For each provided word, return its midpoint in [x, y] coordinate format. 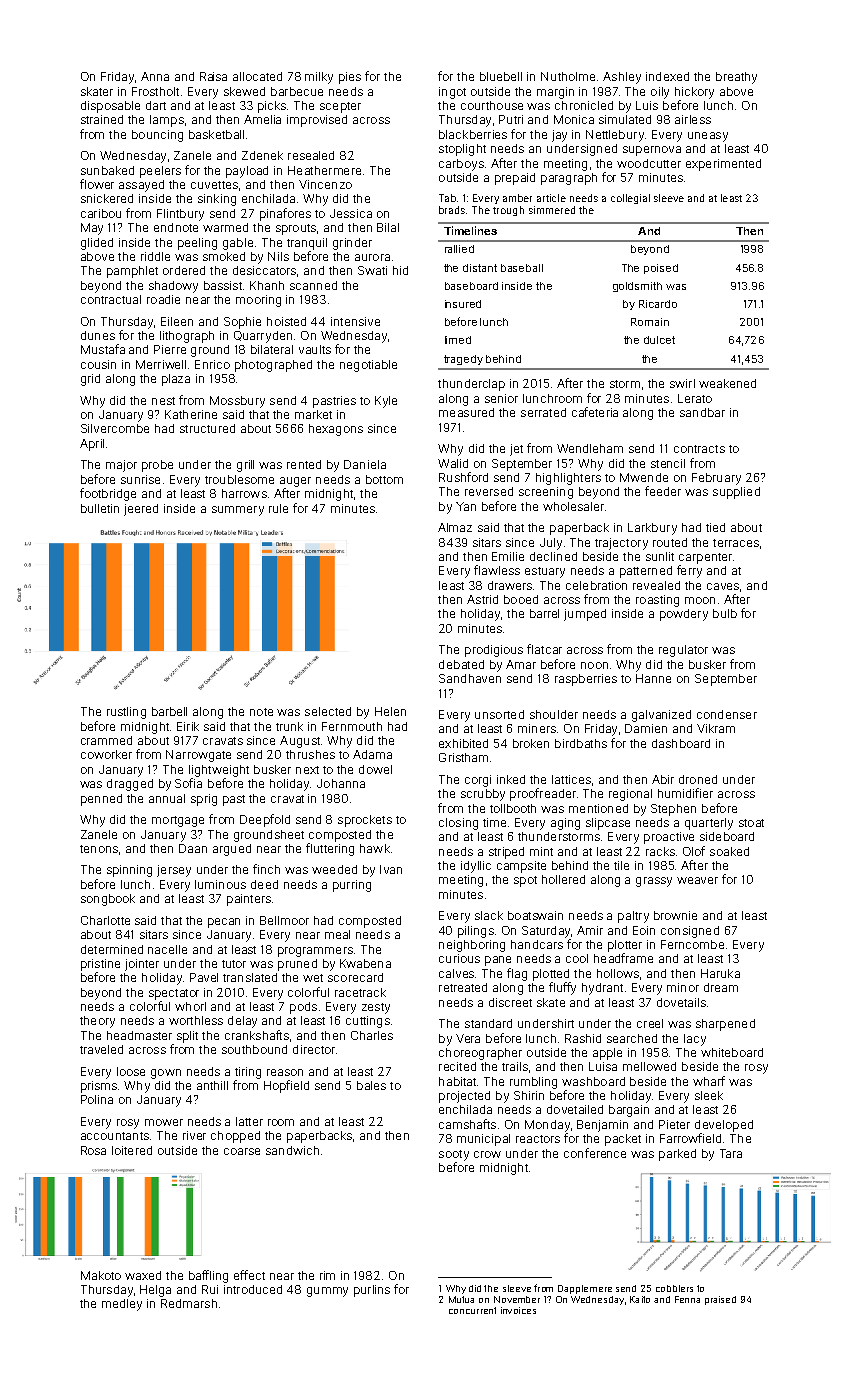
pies [350, 78]
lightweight [219, 771]
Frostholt [155, 91]
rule [278, 508]
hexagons [336, 430]
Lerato [695, 398]
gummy [327, 1292]
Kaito [640, 1299]
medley [122, 1305]
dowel [375, 769]
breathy [736, 78]
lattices [571, 779]
